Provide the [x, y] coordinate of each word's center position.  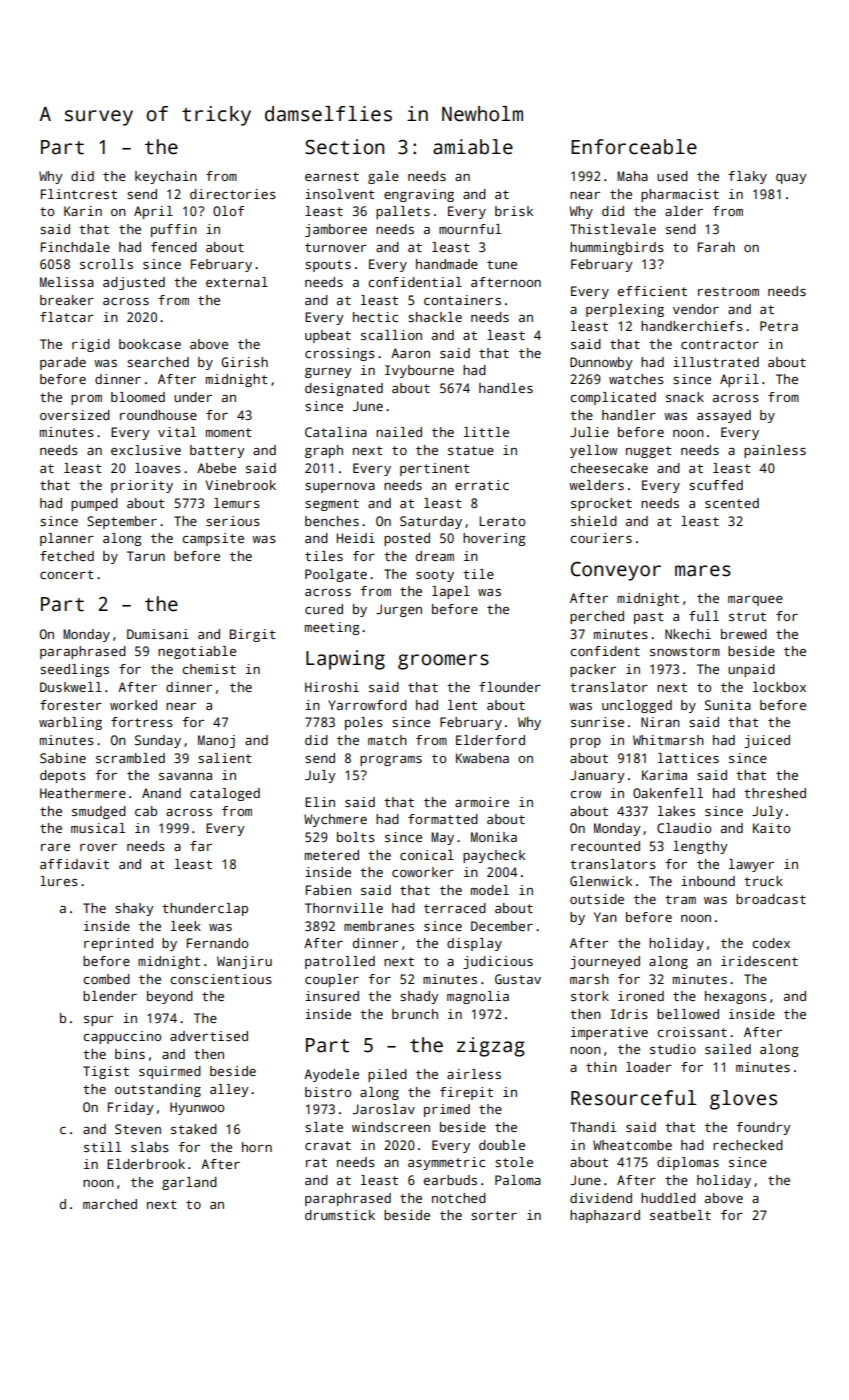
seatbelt [680, 1215]
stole [514, 1162]
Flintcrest [79, 194]
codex [771, 943]
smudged [99, 812]
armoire [482, 802]
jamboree [336, 230]
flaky [747, 177]
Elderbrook [146, 1164]
